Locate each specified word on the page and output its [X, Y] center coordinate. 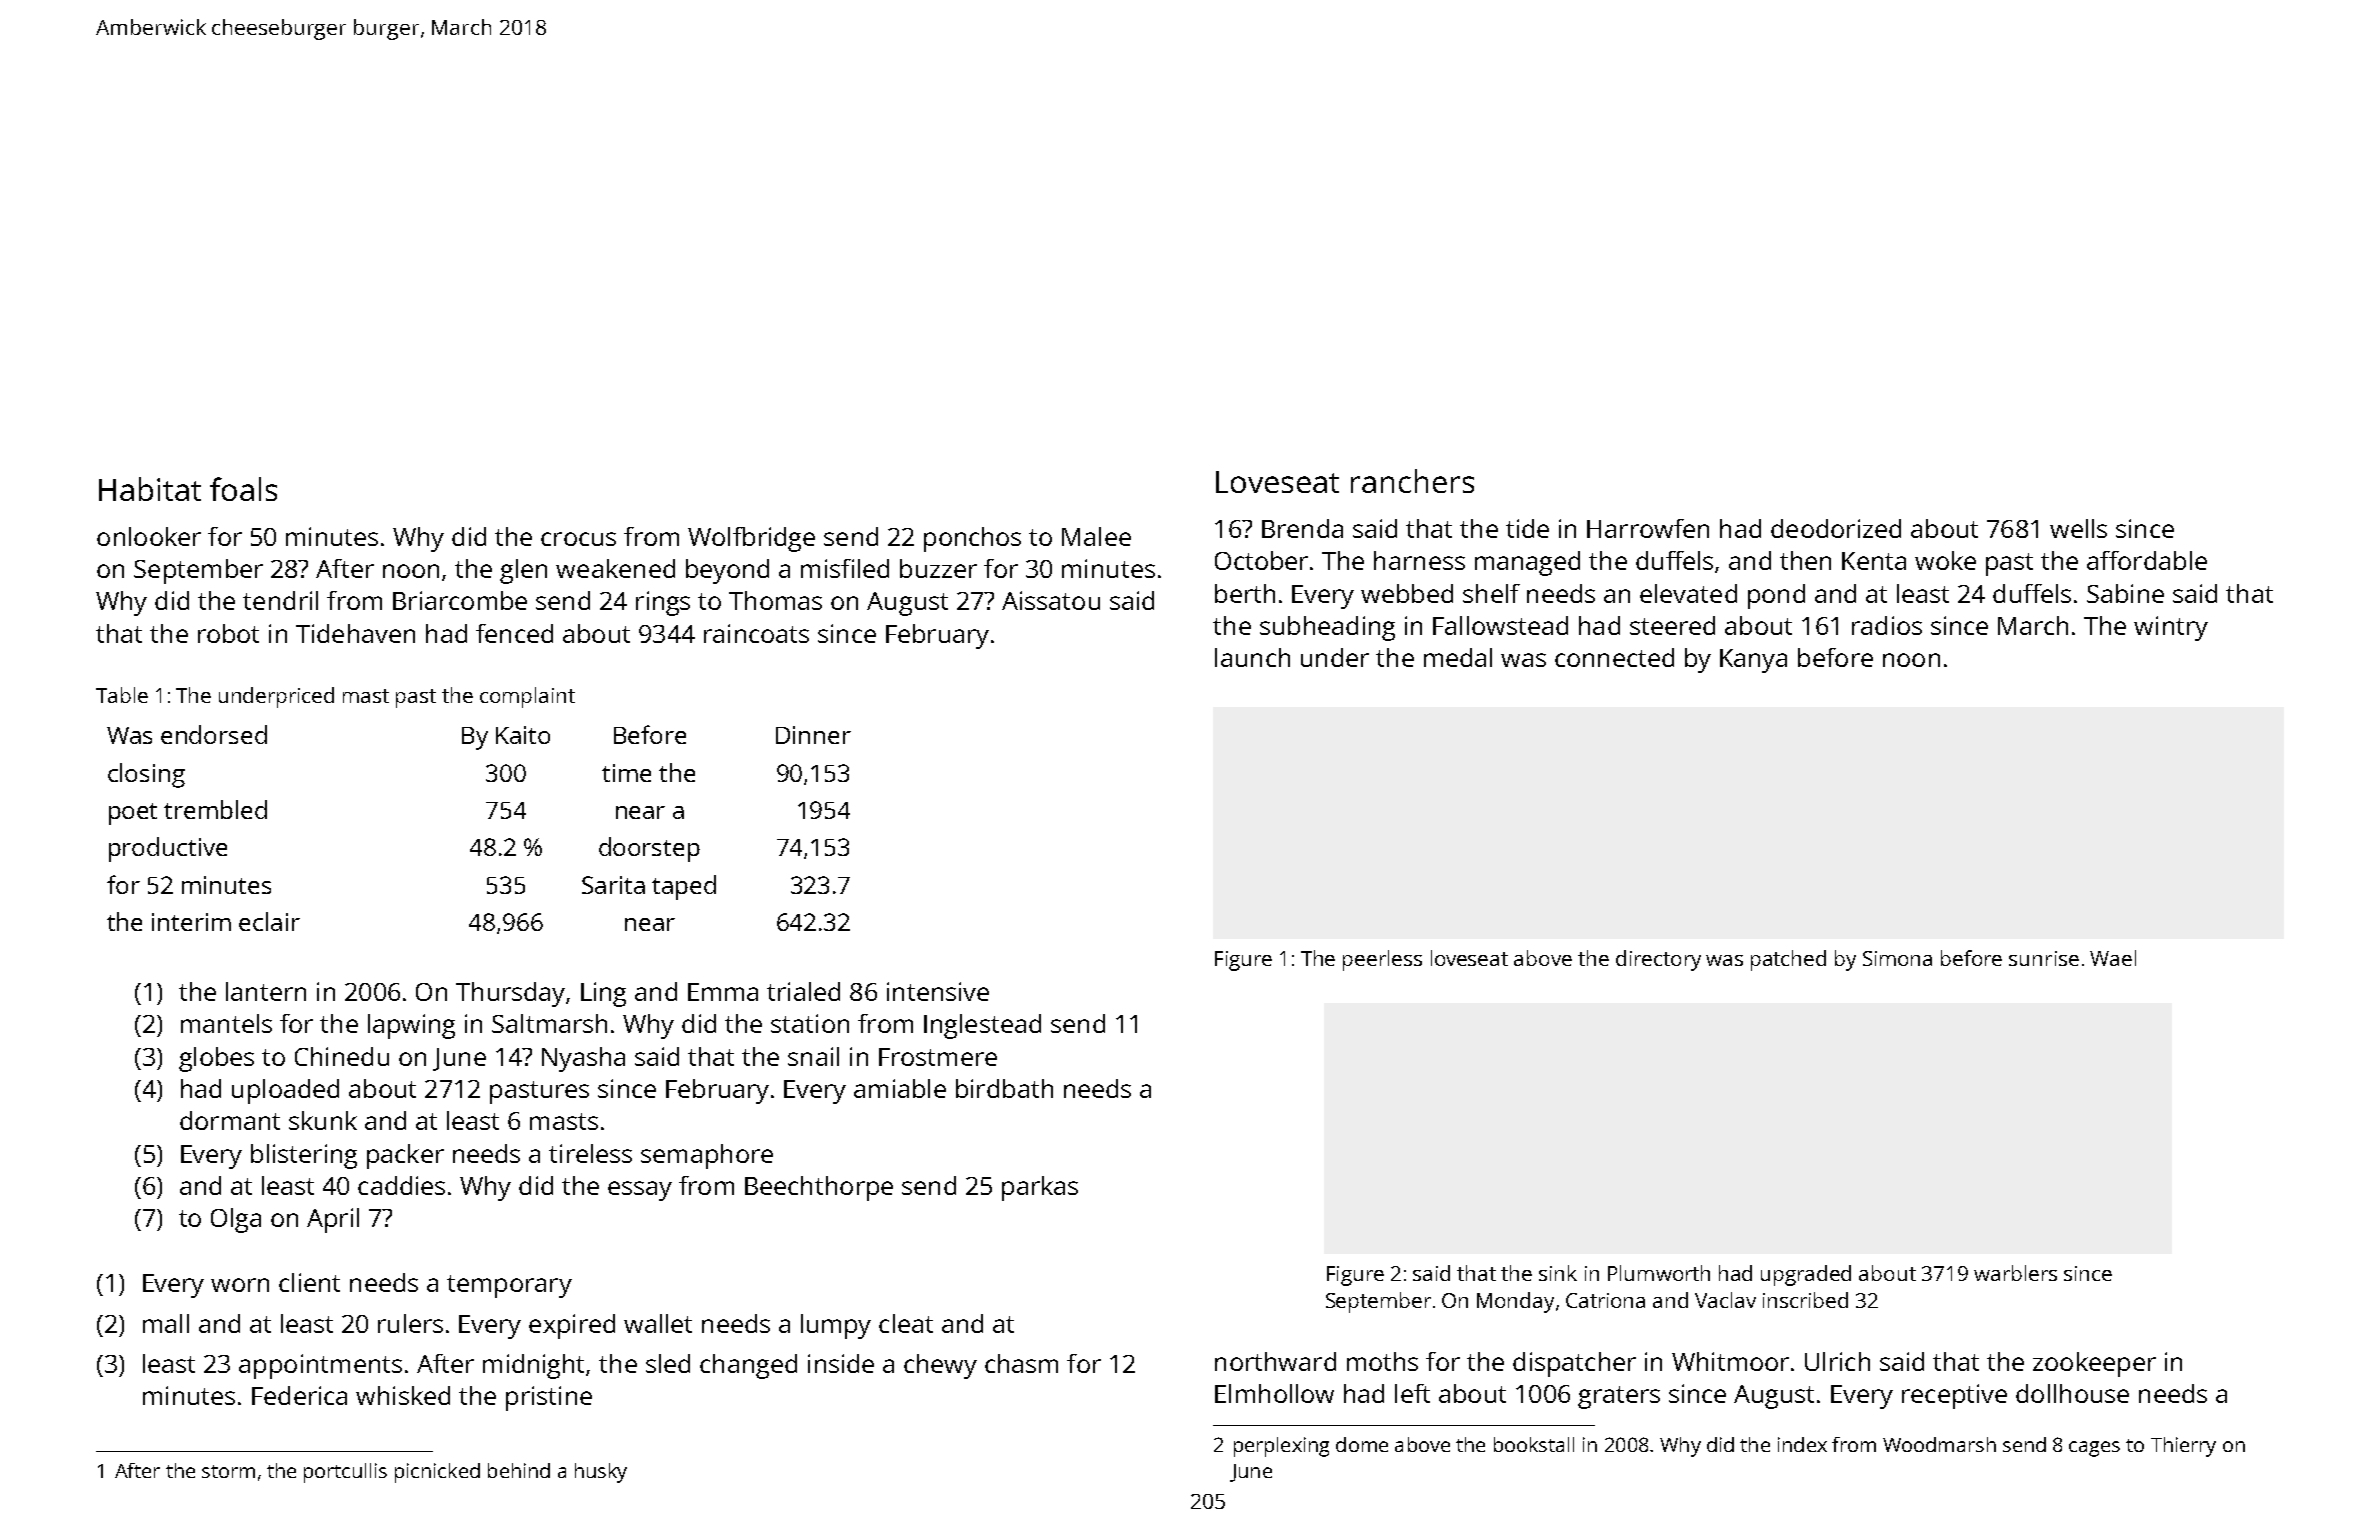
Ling [603, 994]
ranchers [1412, 481]
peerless [1382, 960]
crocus [578, 539]
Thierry [2183, 1447]
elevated [1688, 593]
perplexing [1281, 1447]
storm [228, 1471]
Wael [2113, 958]
